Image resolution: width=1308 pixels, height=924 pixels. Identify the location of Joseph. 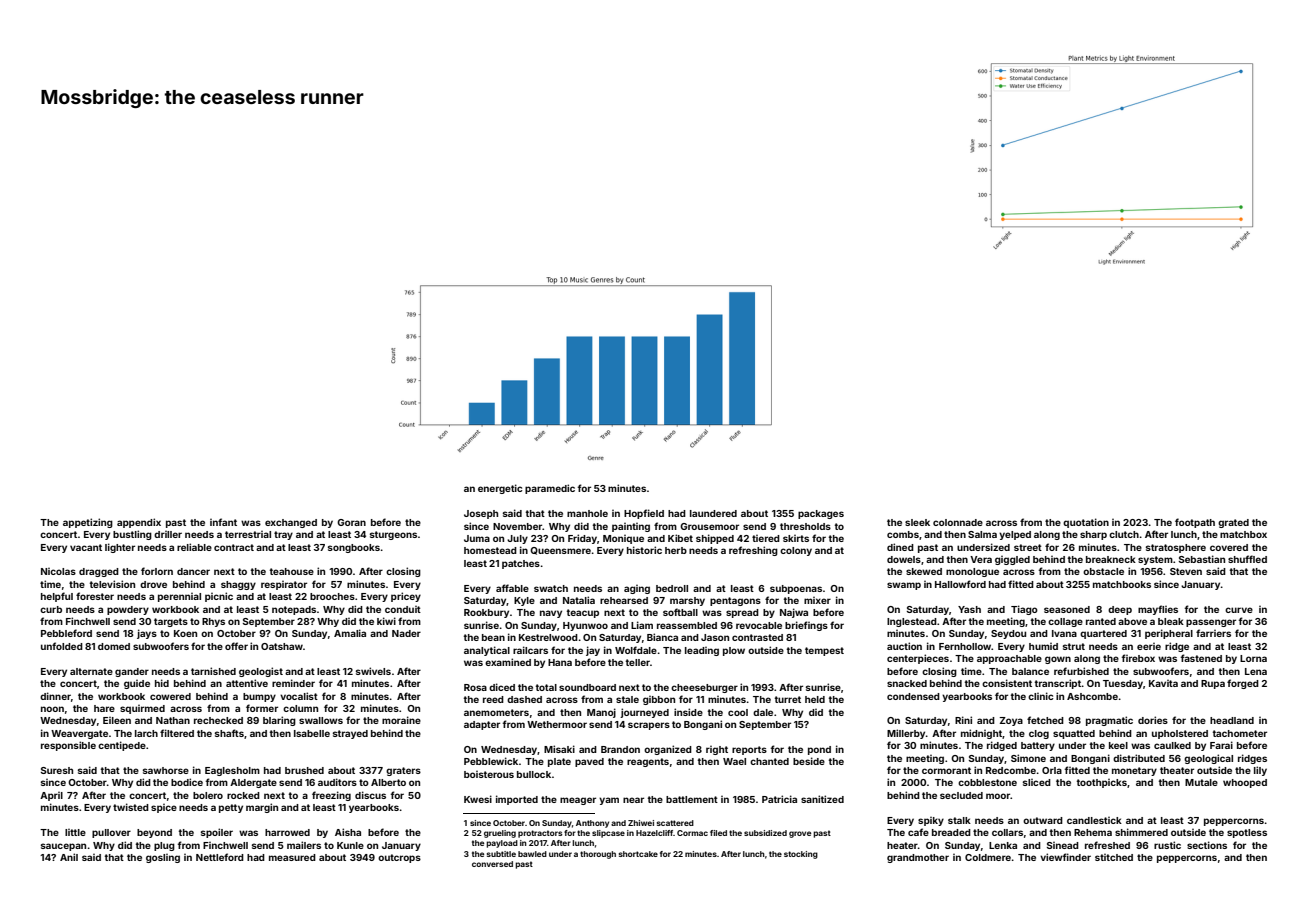
(481, 514).
